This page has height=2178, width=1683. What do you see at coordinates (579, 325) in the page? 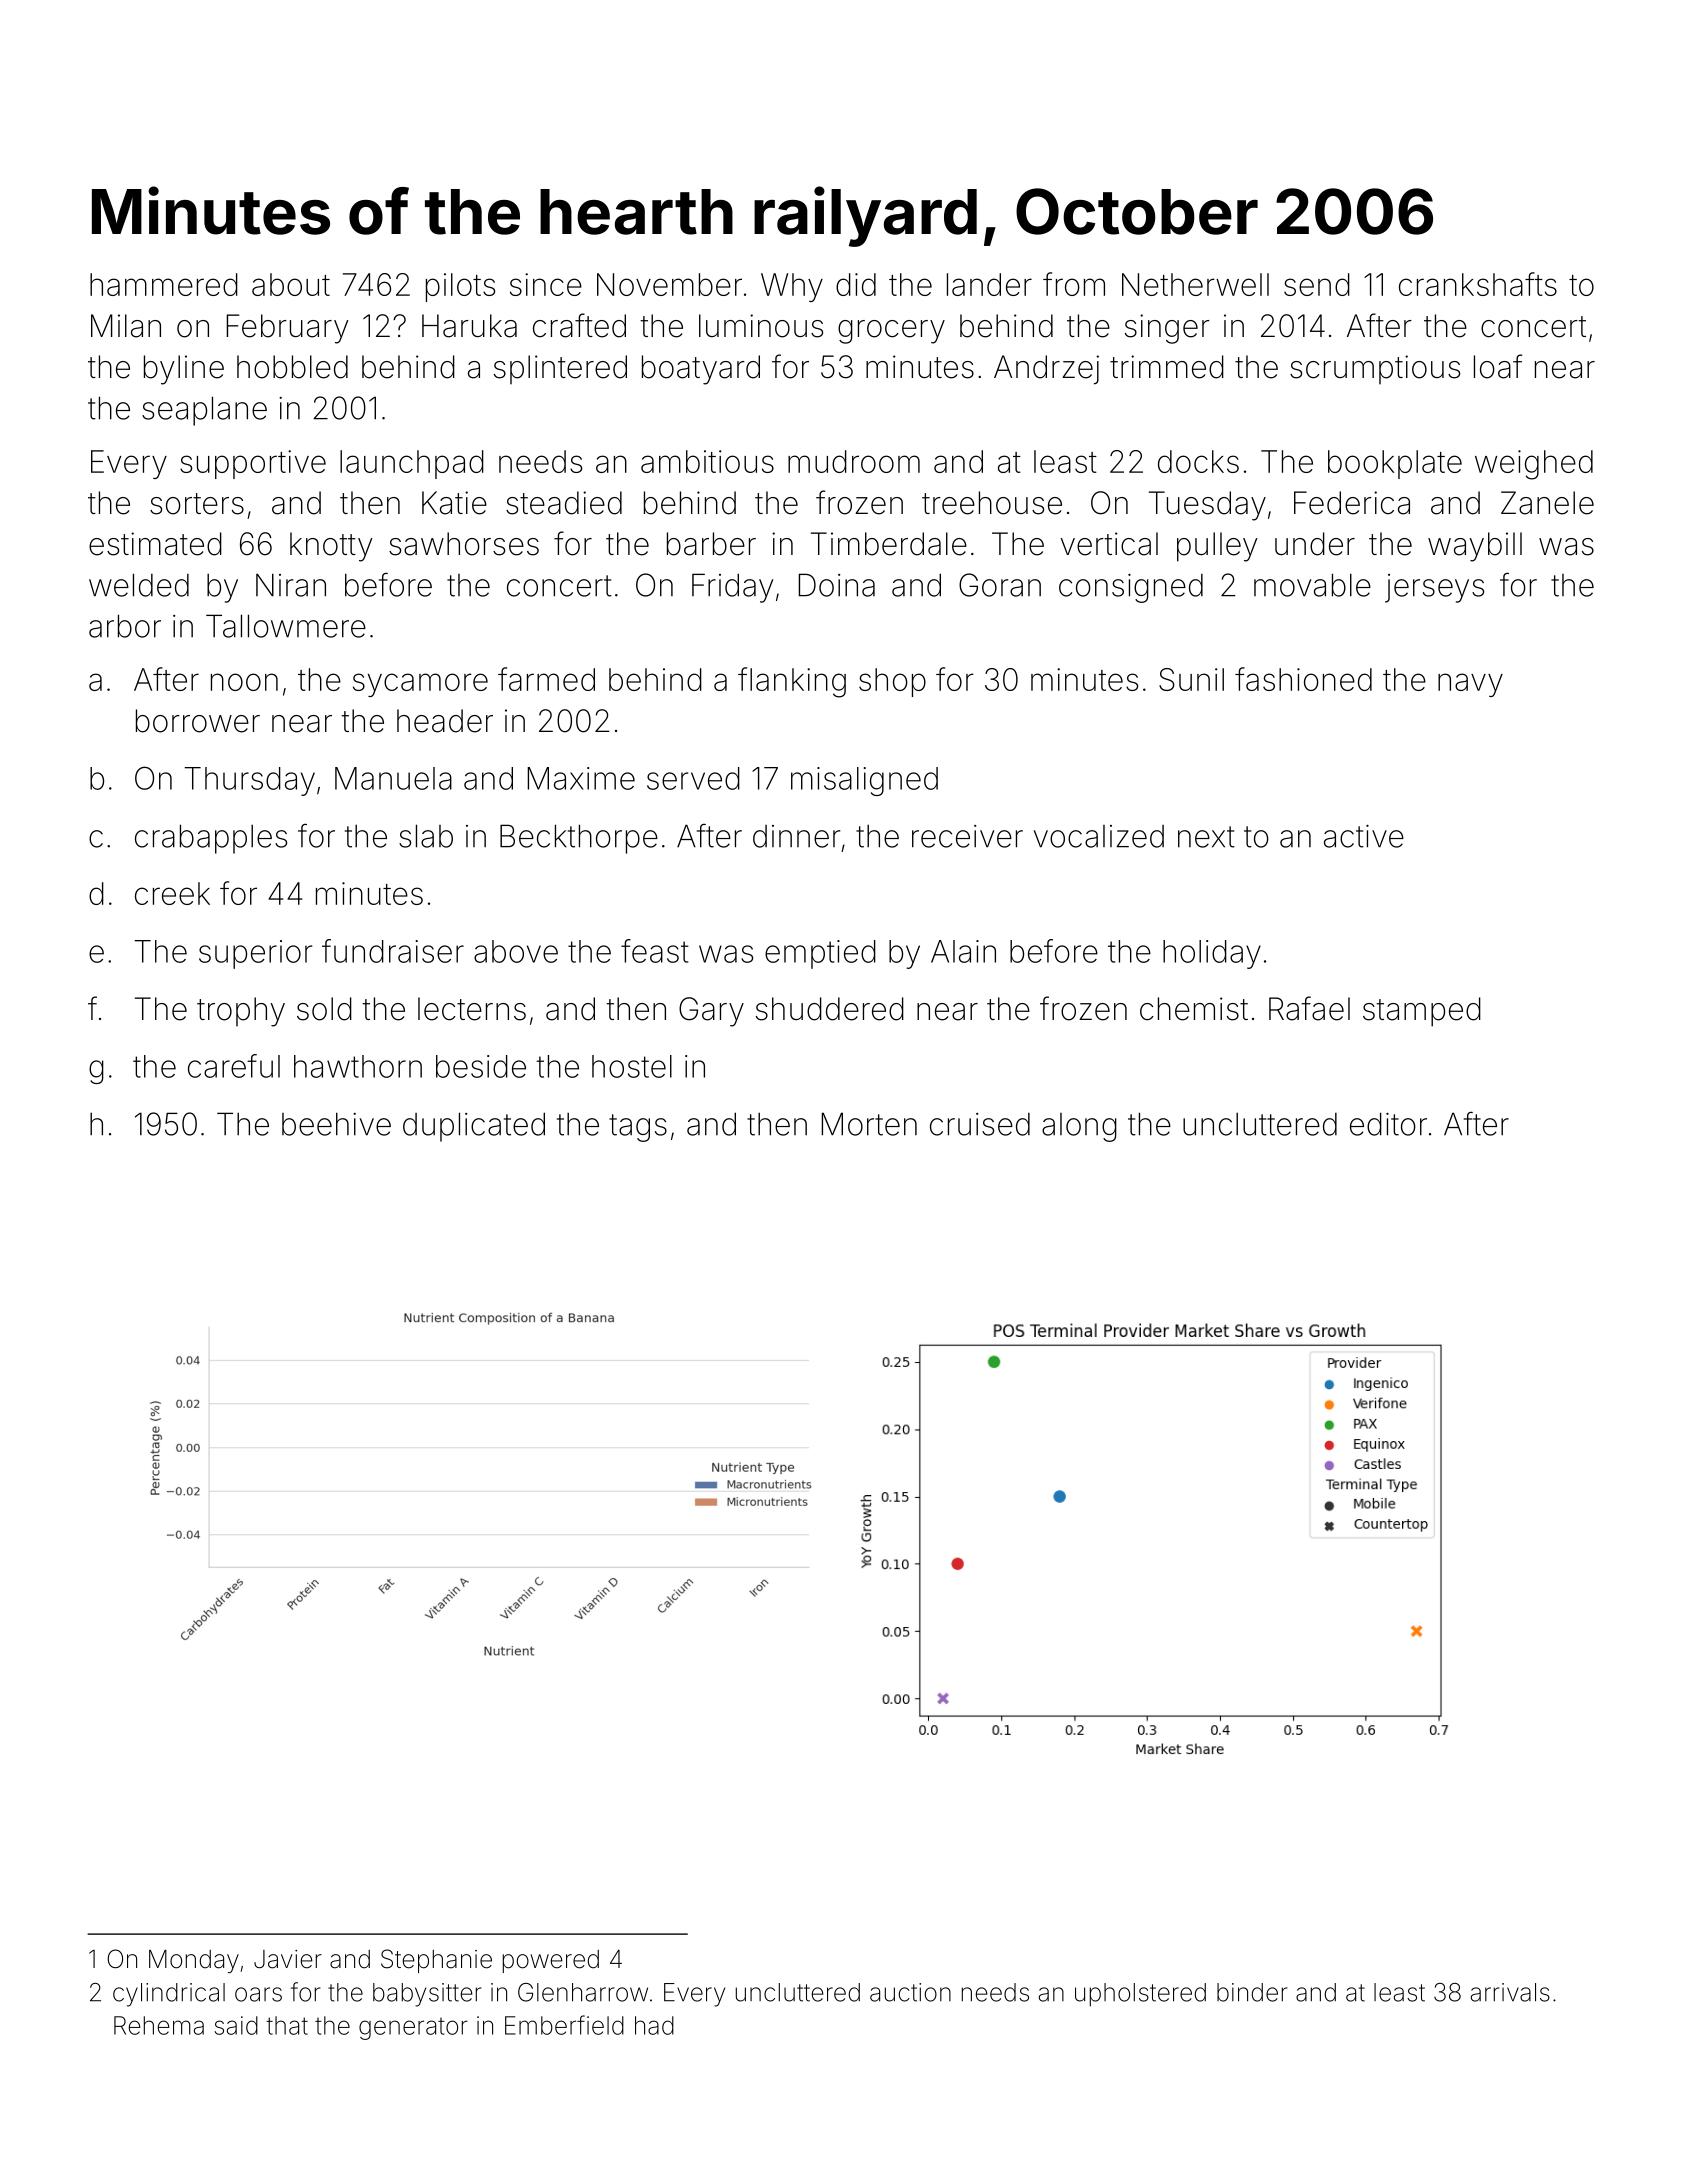
I see `crafted` at bounding box center [579, 325].
